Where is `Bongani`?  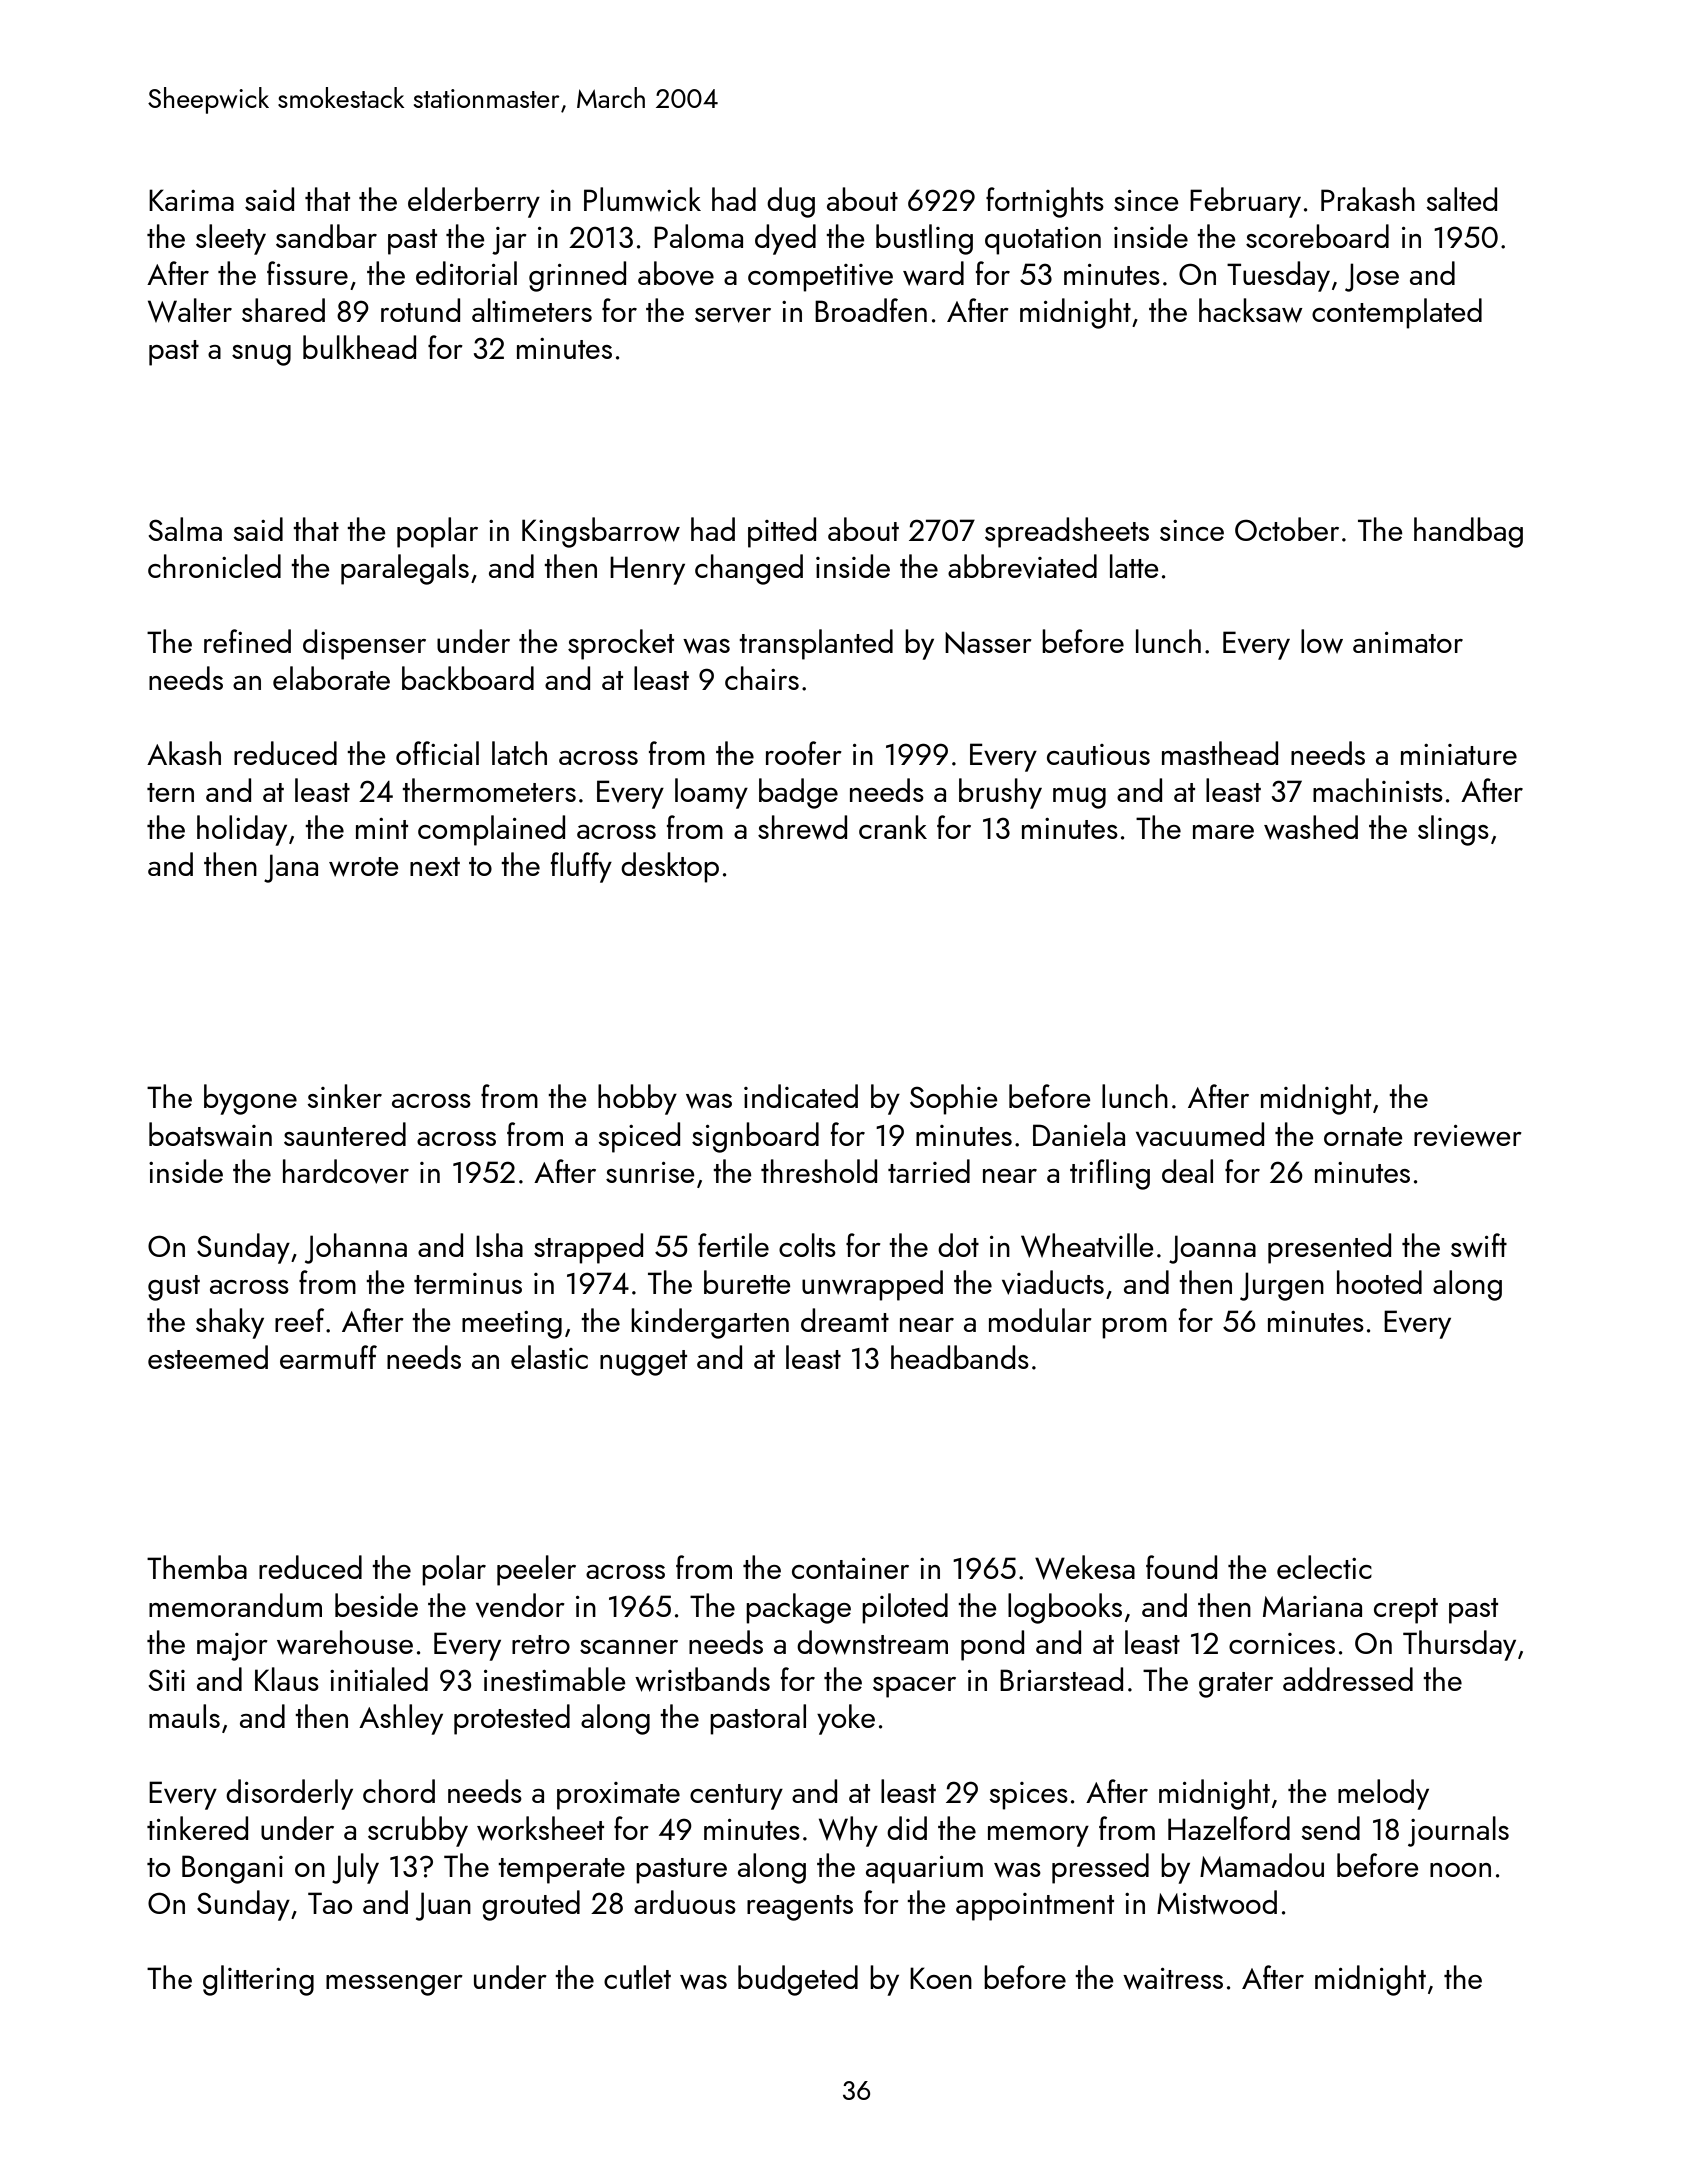 Bongani is located at coordinates (232, 1869).
